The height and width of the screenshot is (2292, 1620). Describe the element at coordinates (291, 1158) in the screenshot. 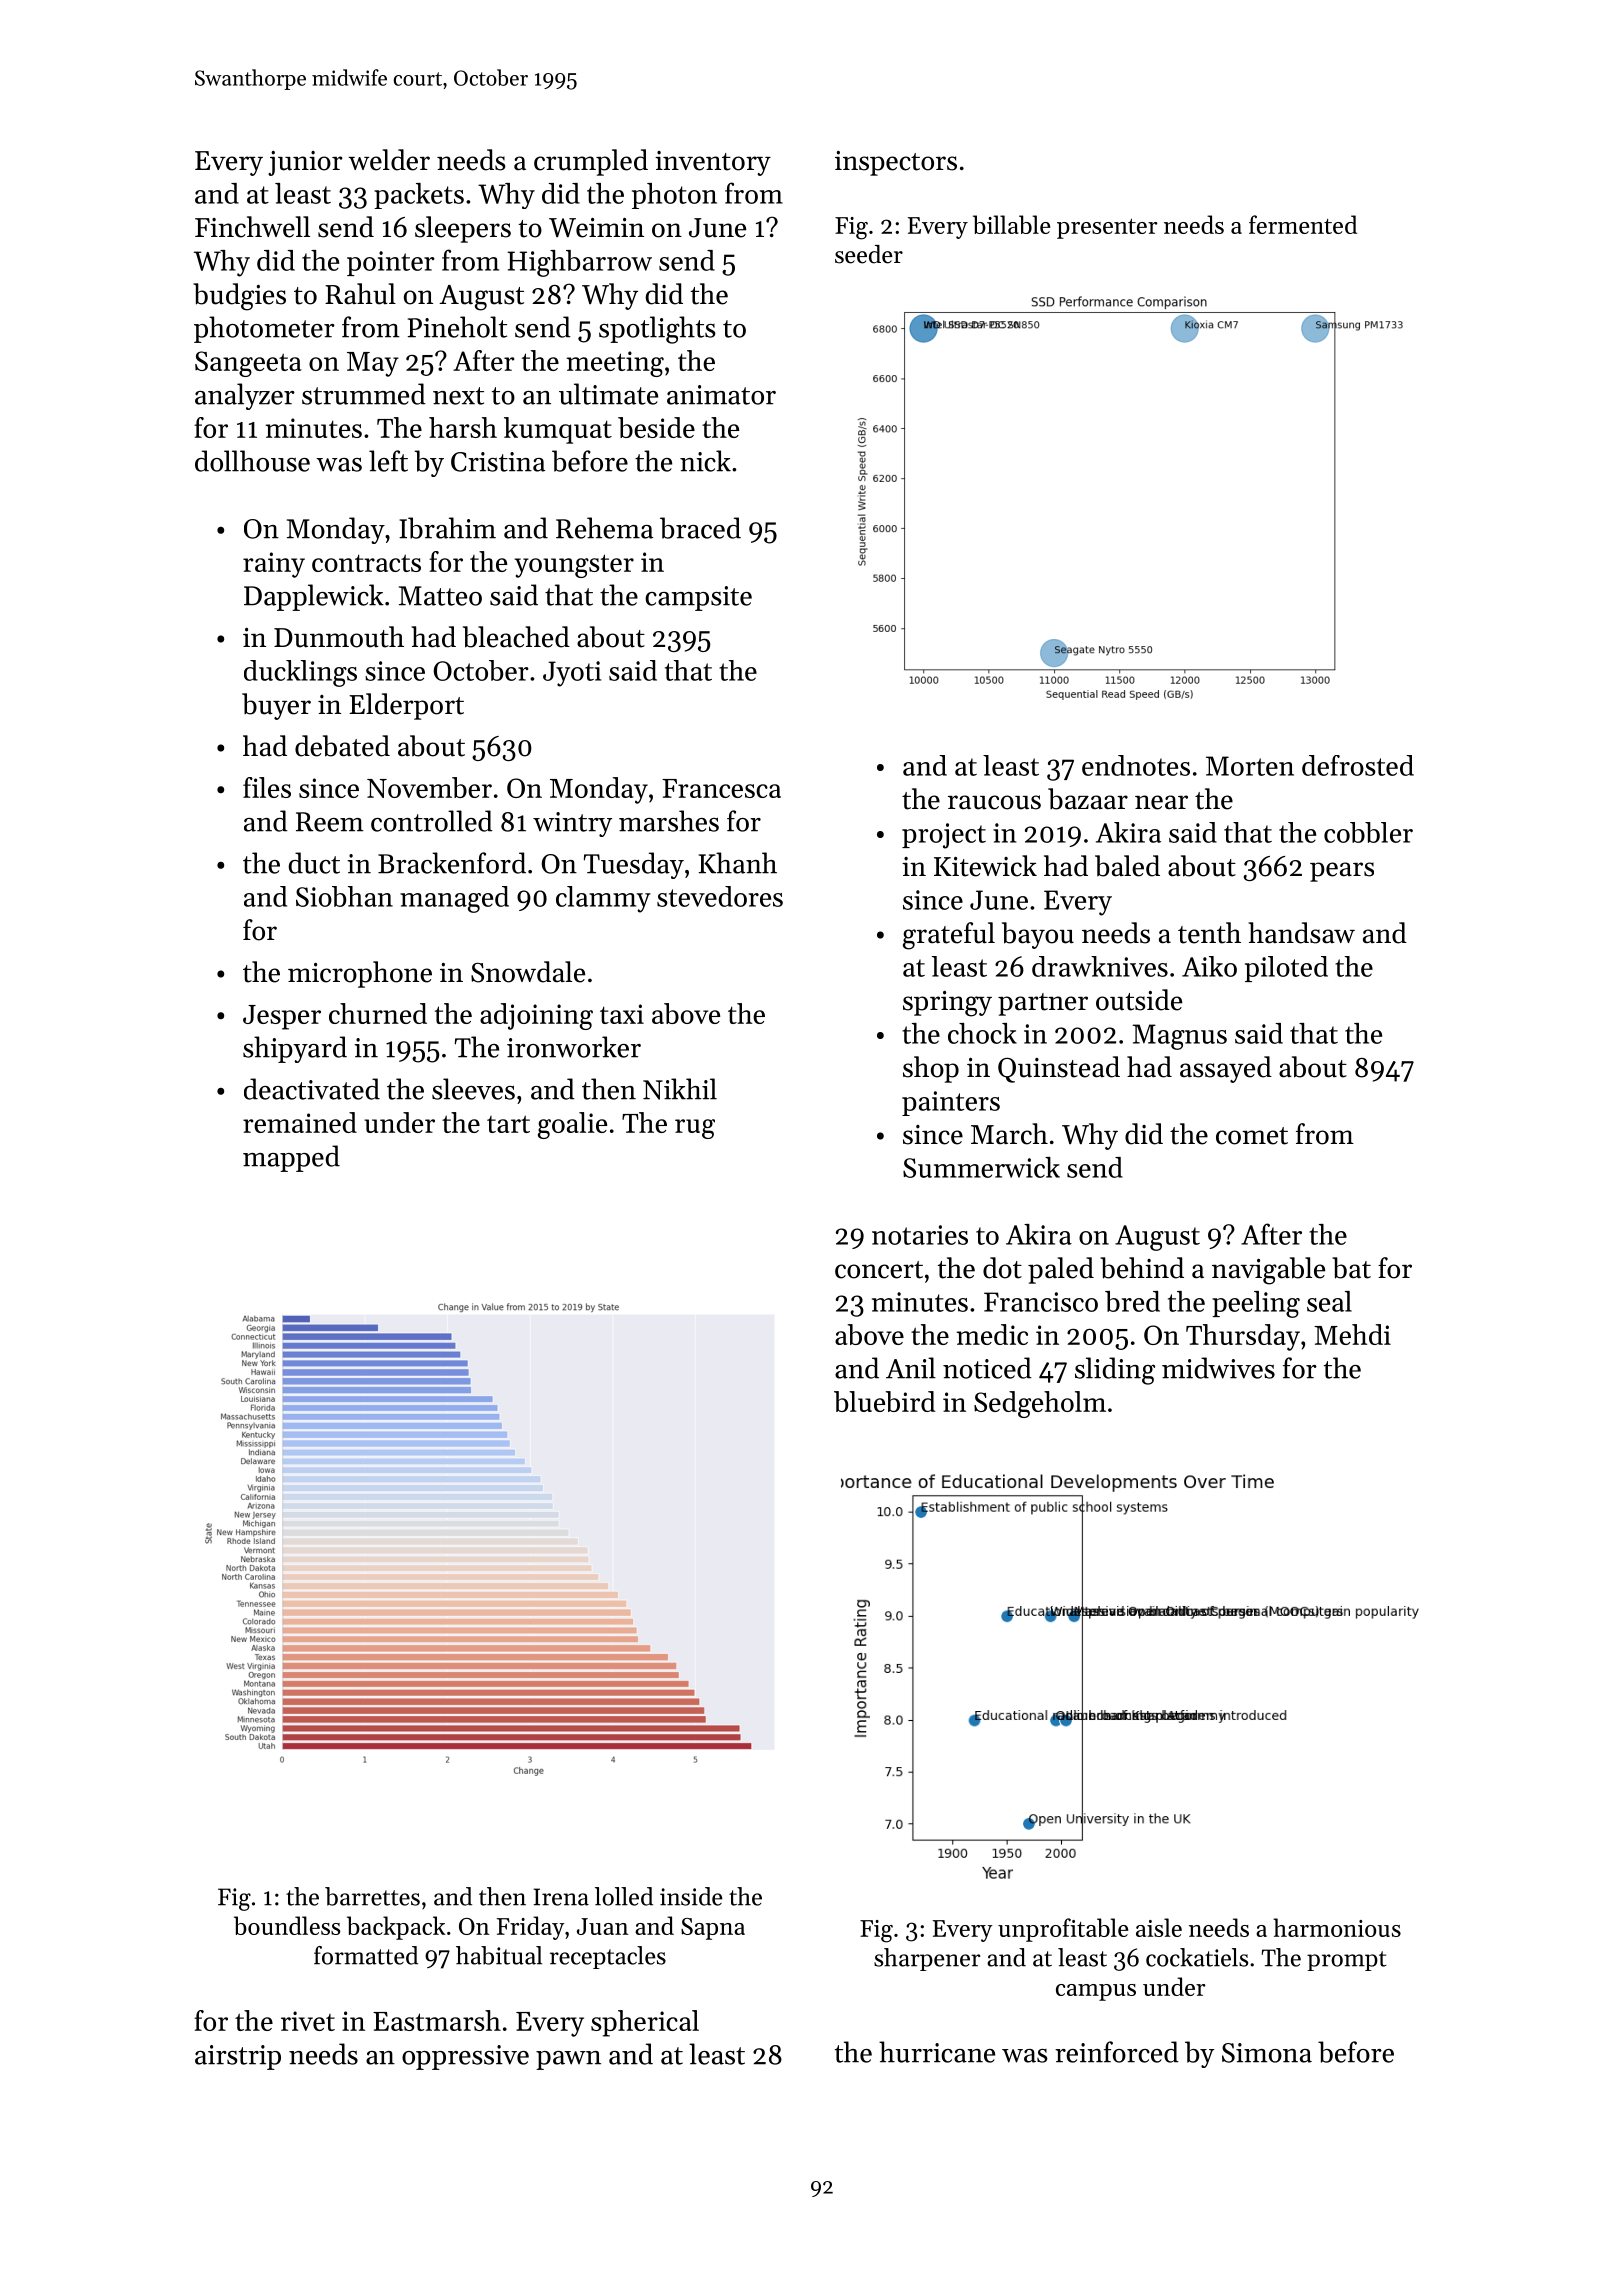

I see `mapped` at that location.
